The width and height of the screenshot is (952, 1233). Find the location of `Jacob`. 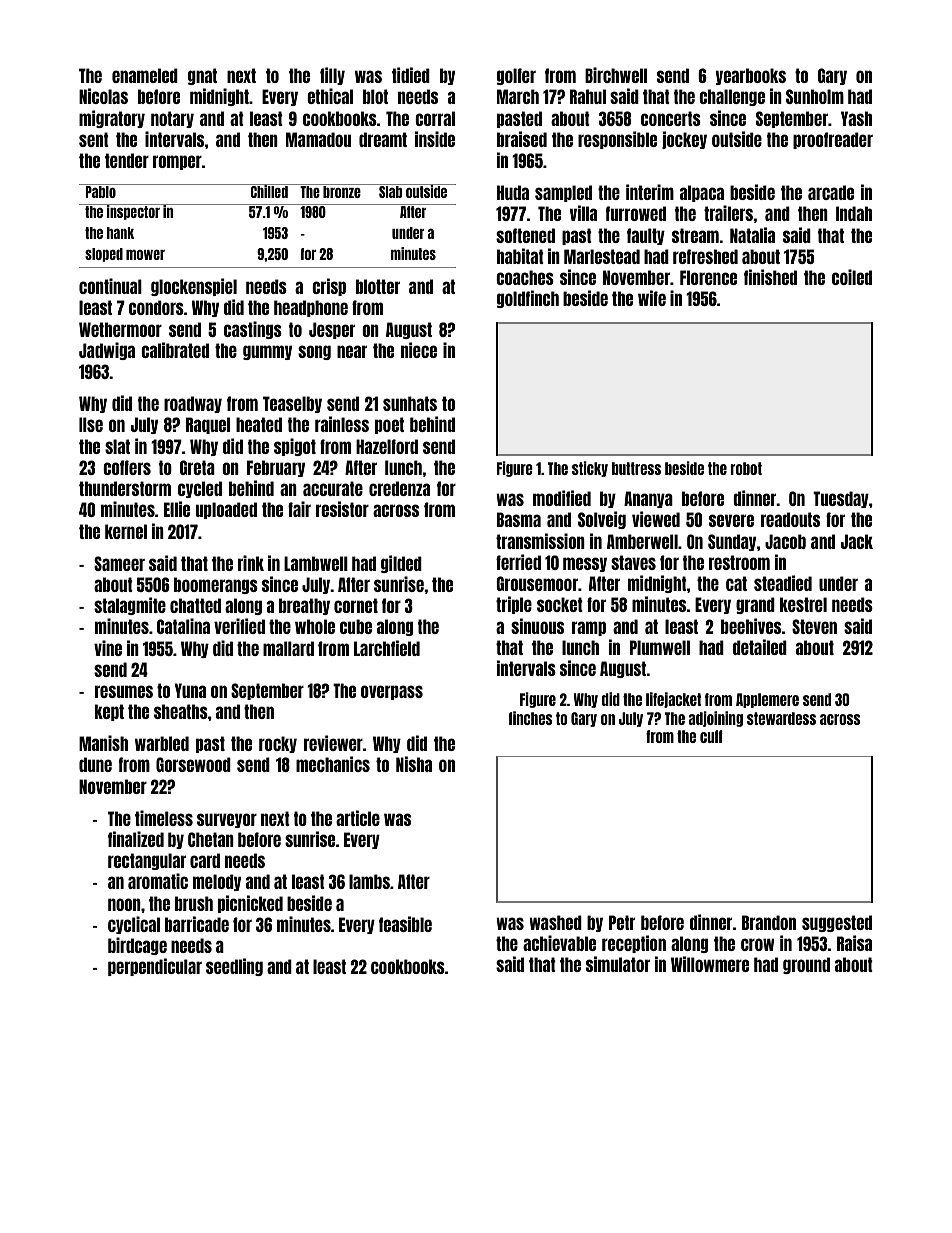

Jacob is located at coordinates (785, 541).
